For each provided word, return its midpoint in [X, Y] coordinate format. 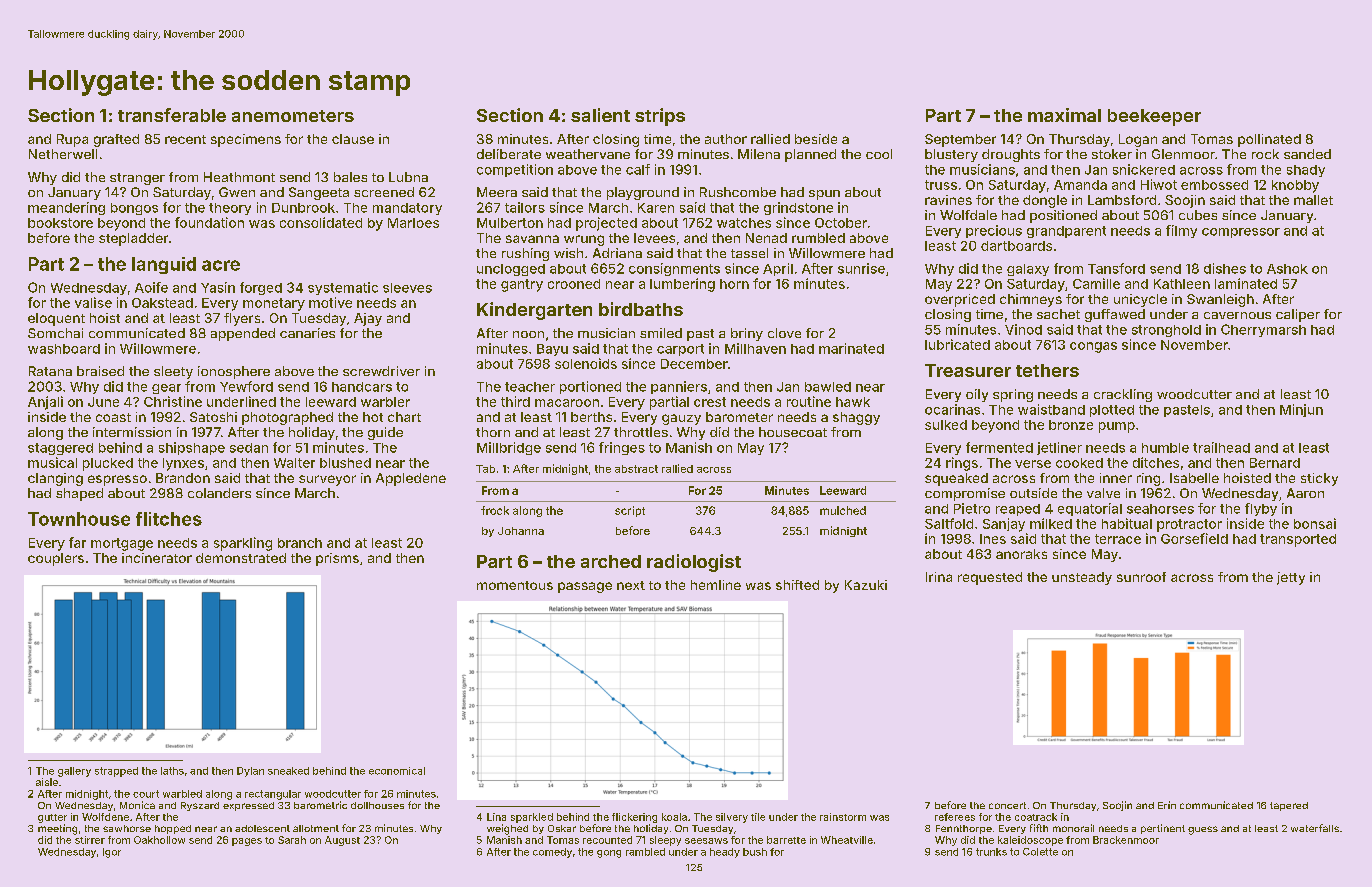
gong [609, 854]
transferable [172, 115]
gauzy [681, 419]
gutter [52, 818]
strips [660, 117]
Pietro [972, 508]
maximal [1064, 115]
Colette [1040, 852]
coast [113, 417]
